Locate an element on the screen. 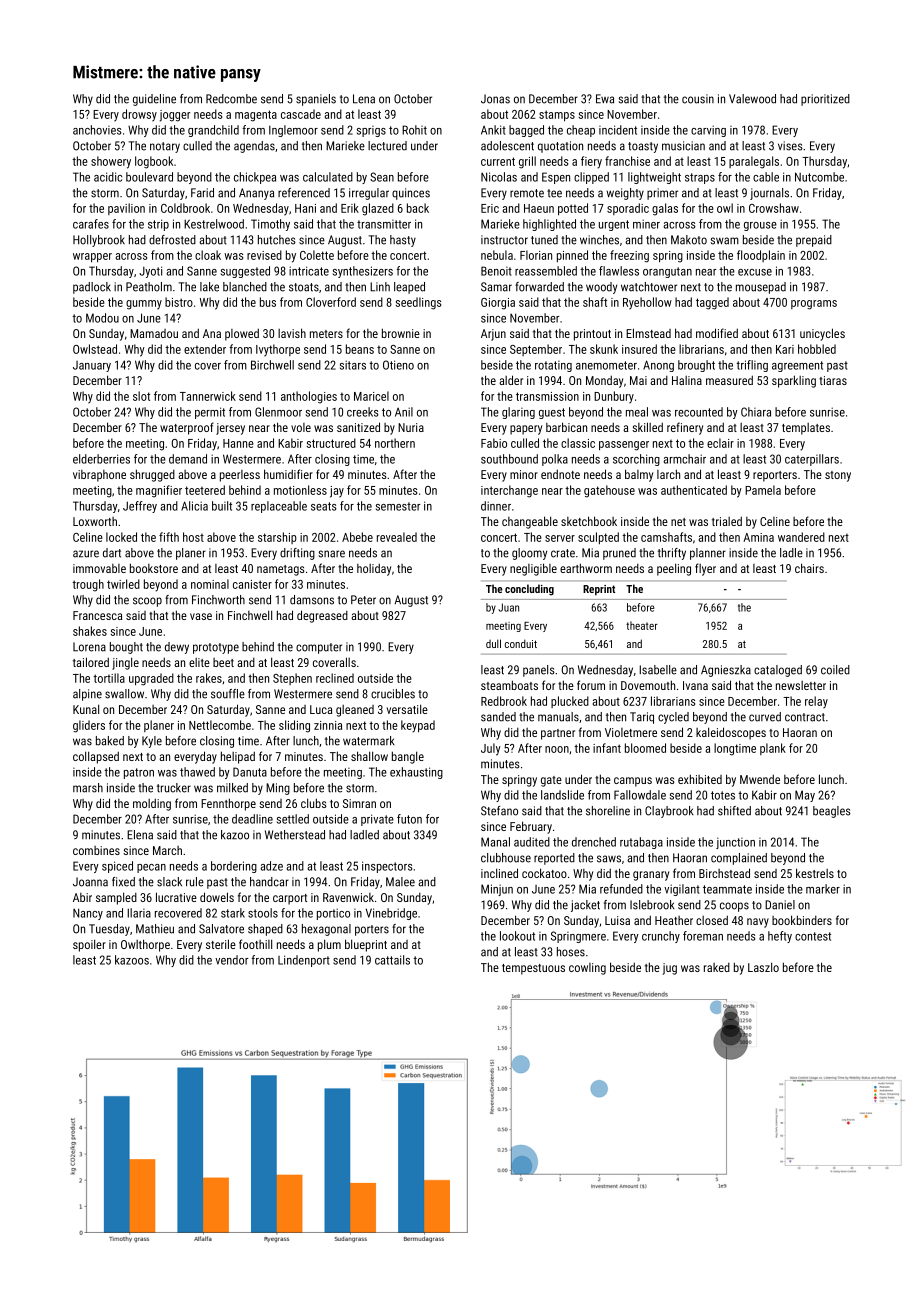  floodplain is located at coordinates (761, 256).
